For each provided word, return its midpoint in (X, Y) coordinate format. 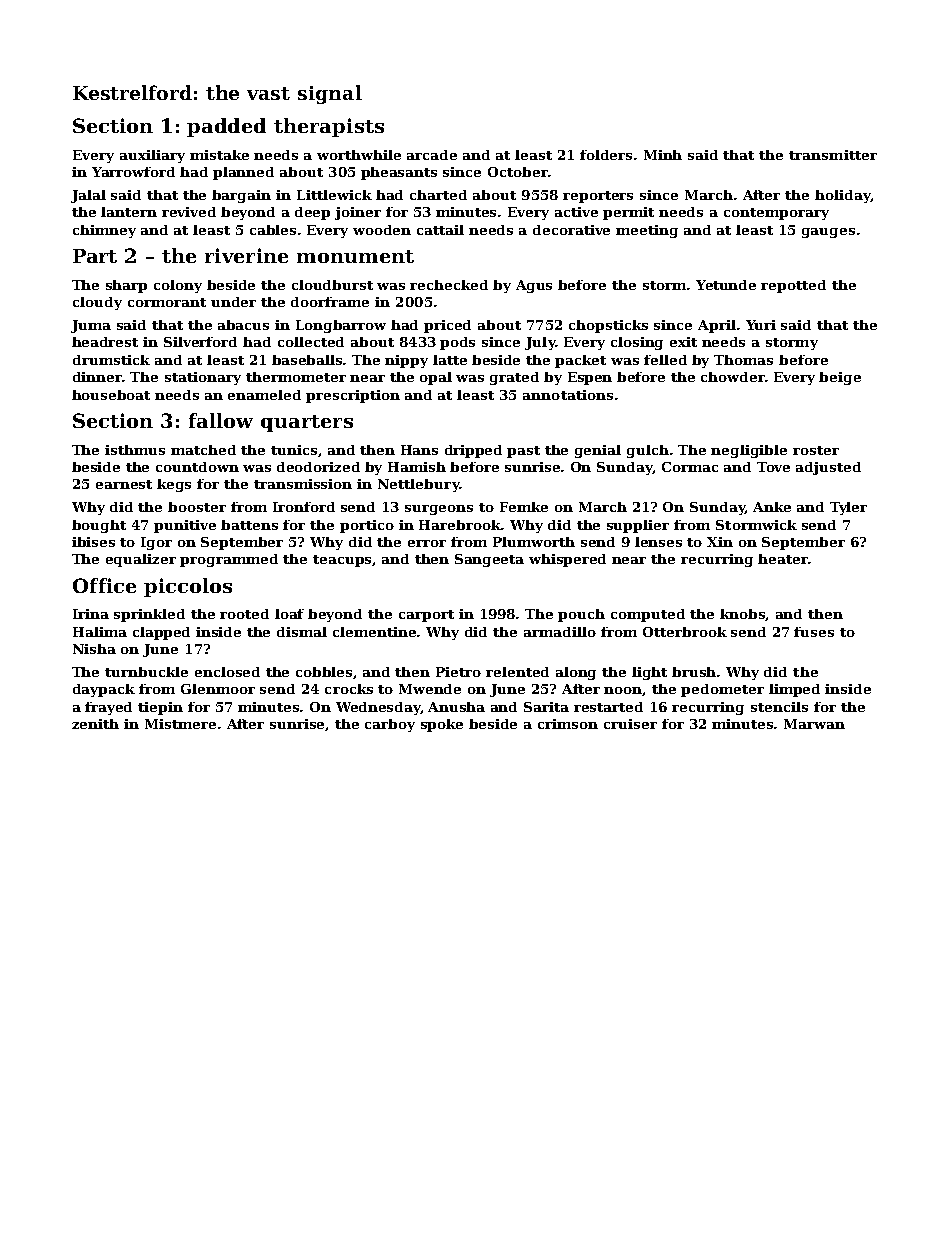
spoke (442, 725)
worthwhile (359, 155)
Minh (663, 155)
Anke (772, 507)
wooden (382, 230)
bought (99, 526)
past (523, 452)
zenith (95, 724)
